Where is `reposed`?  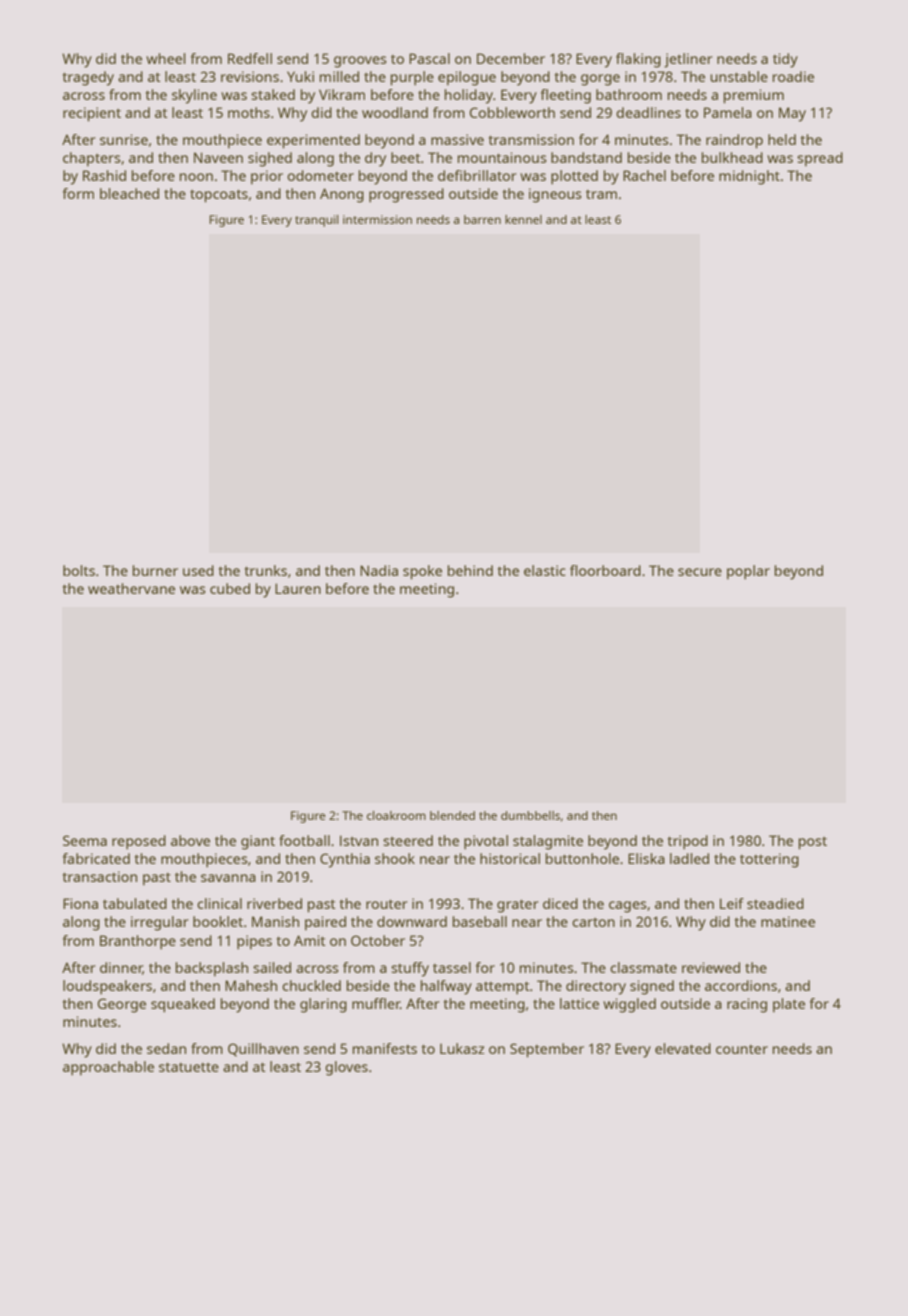
reposed is located at coordinates (139, 842).
